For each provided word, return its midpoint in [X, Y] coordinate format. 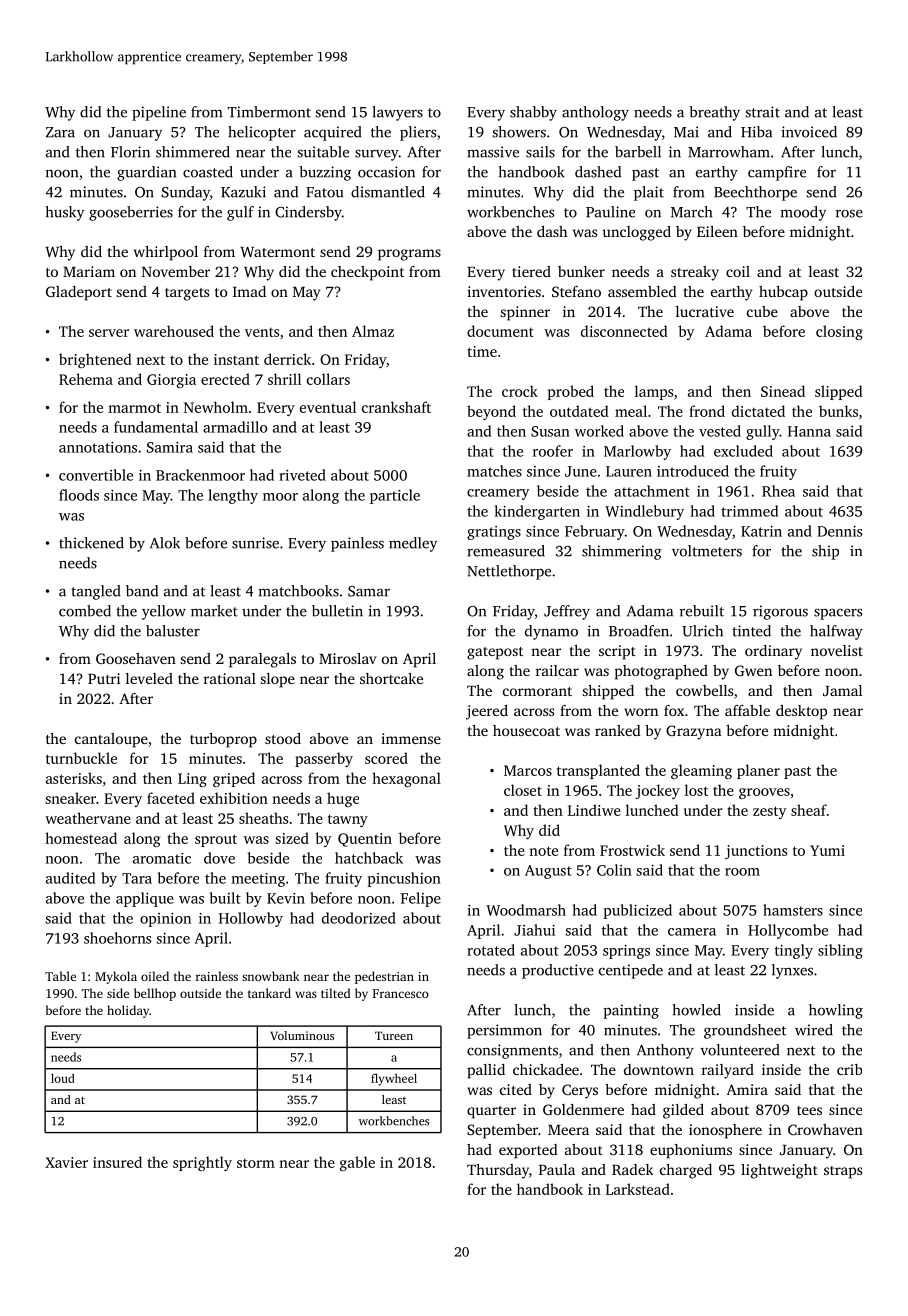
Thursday [498, 1171]
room [742, 872]
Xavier [66, 1162]
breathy [715, 113]
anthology [595, 113]
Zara [60, 132]
